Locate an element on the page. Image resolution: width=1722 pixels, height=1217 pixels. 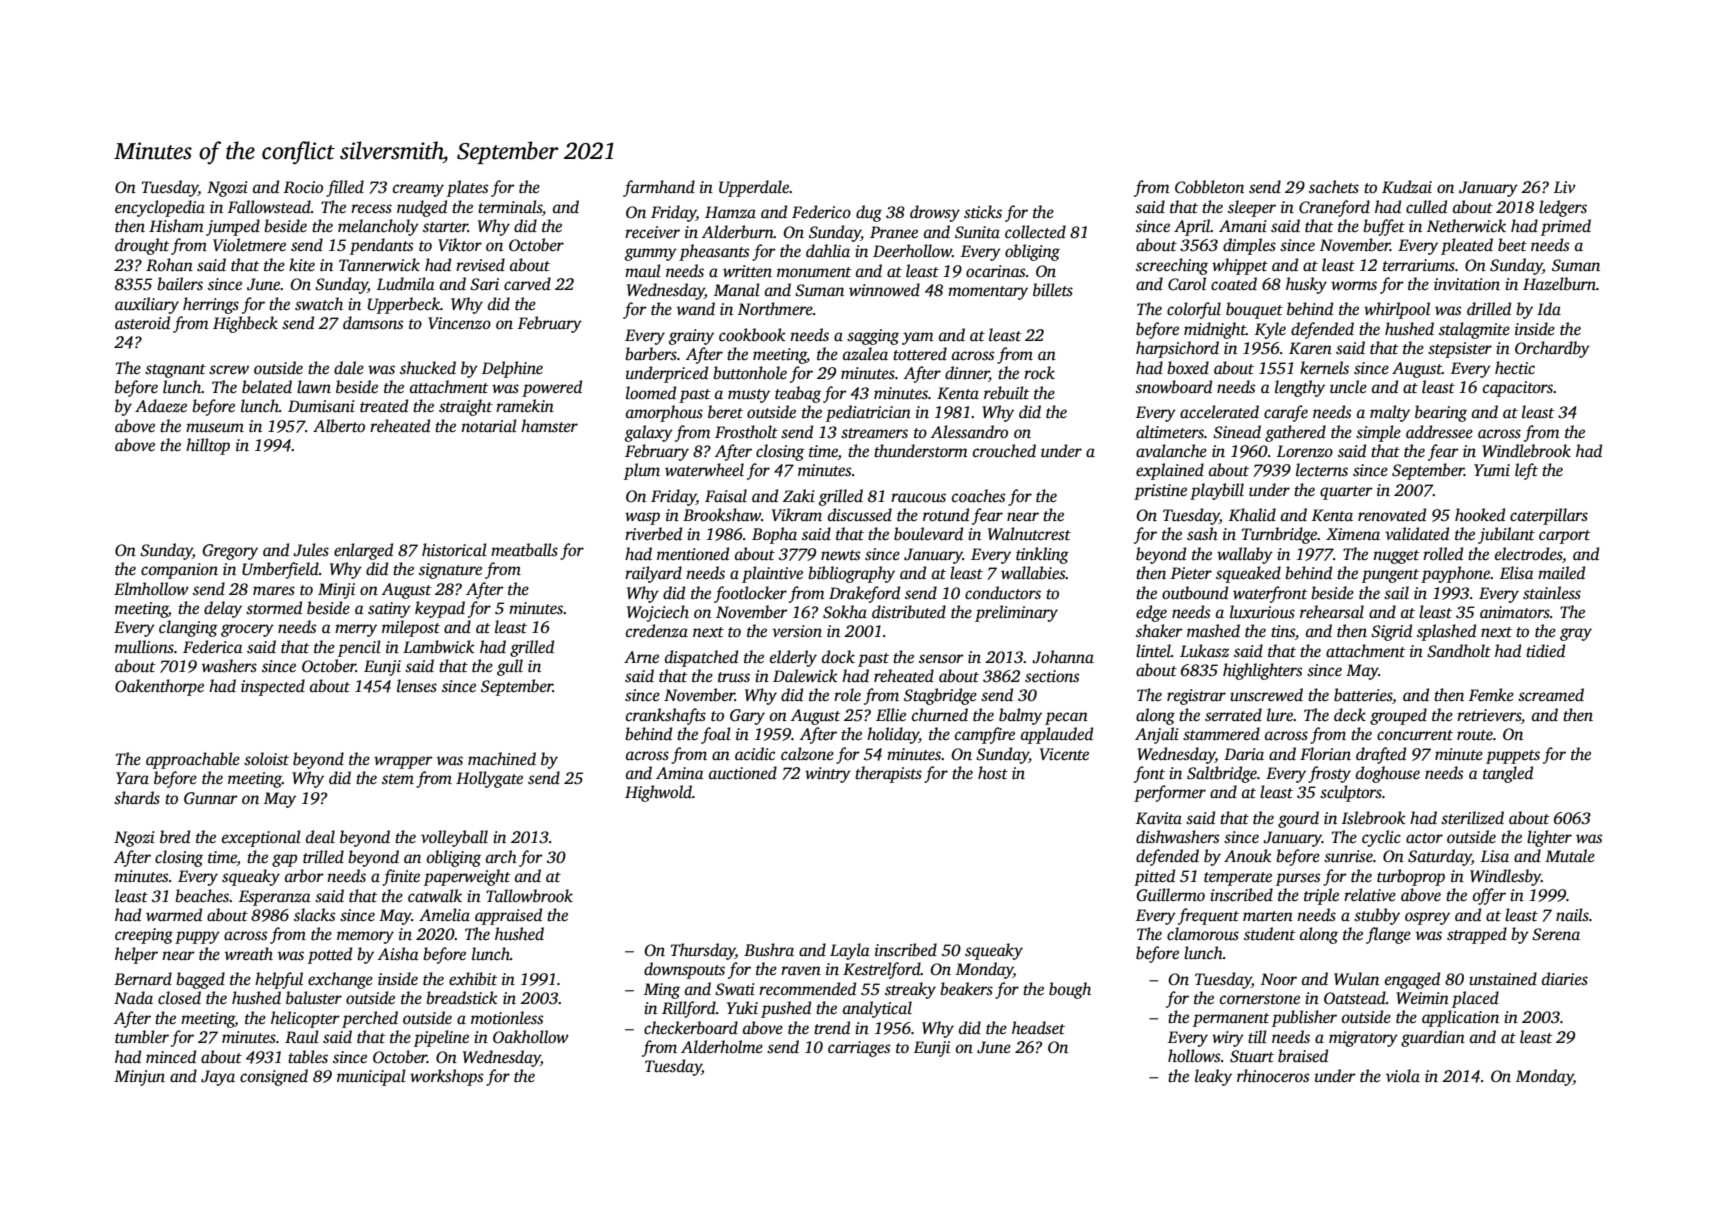
raucous is located at coordinates (918, 498).
